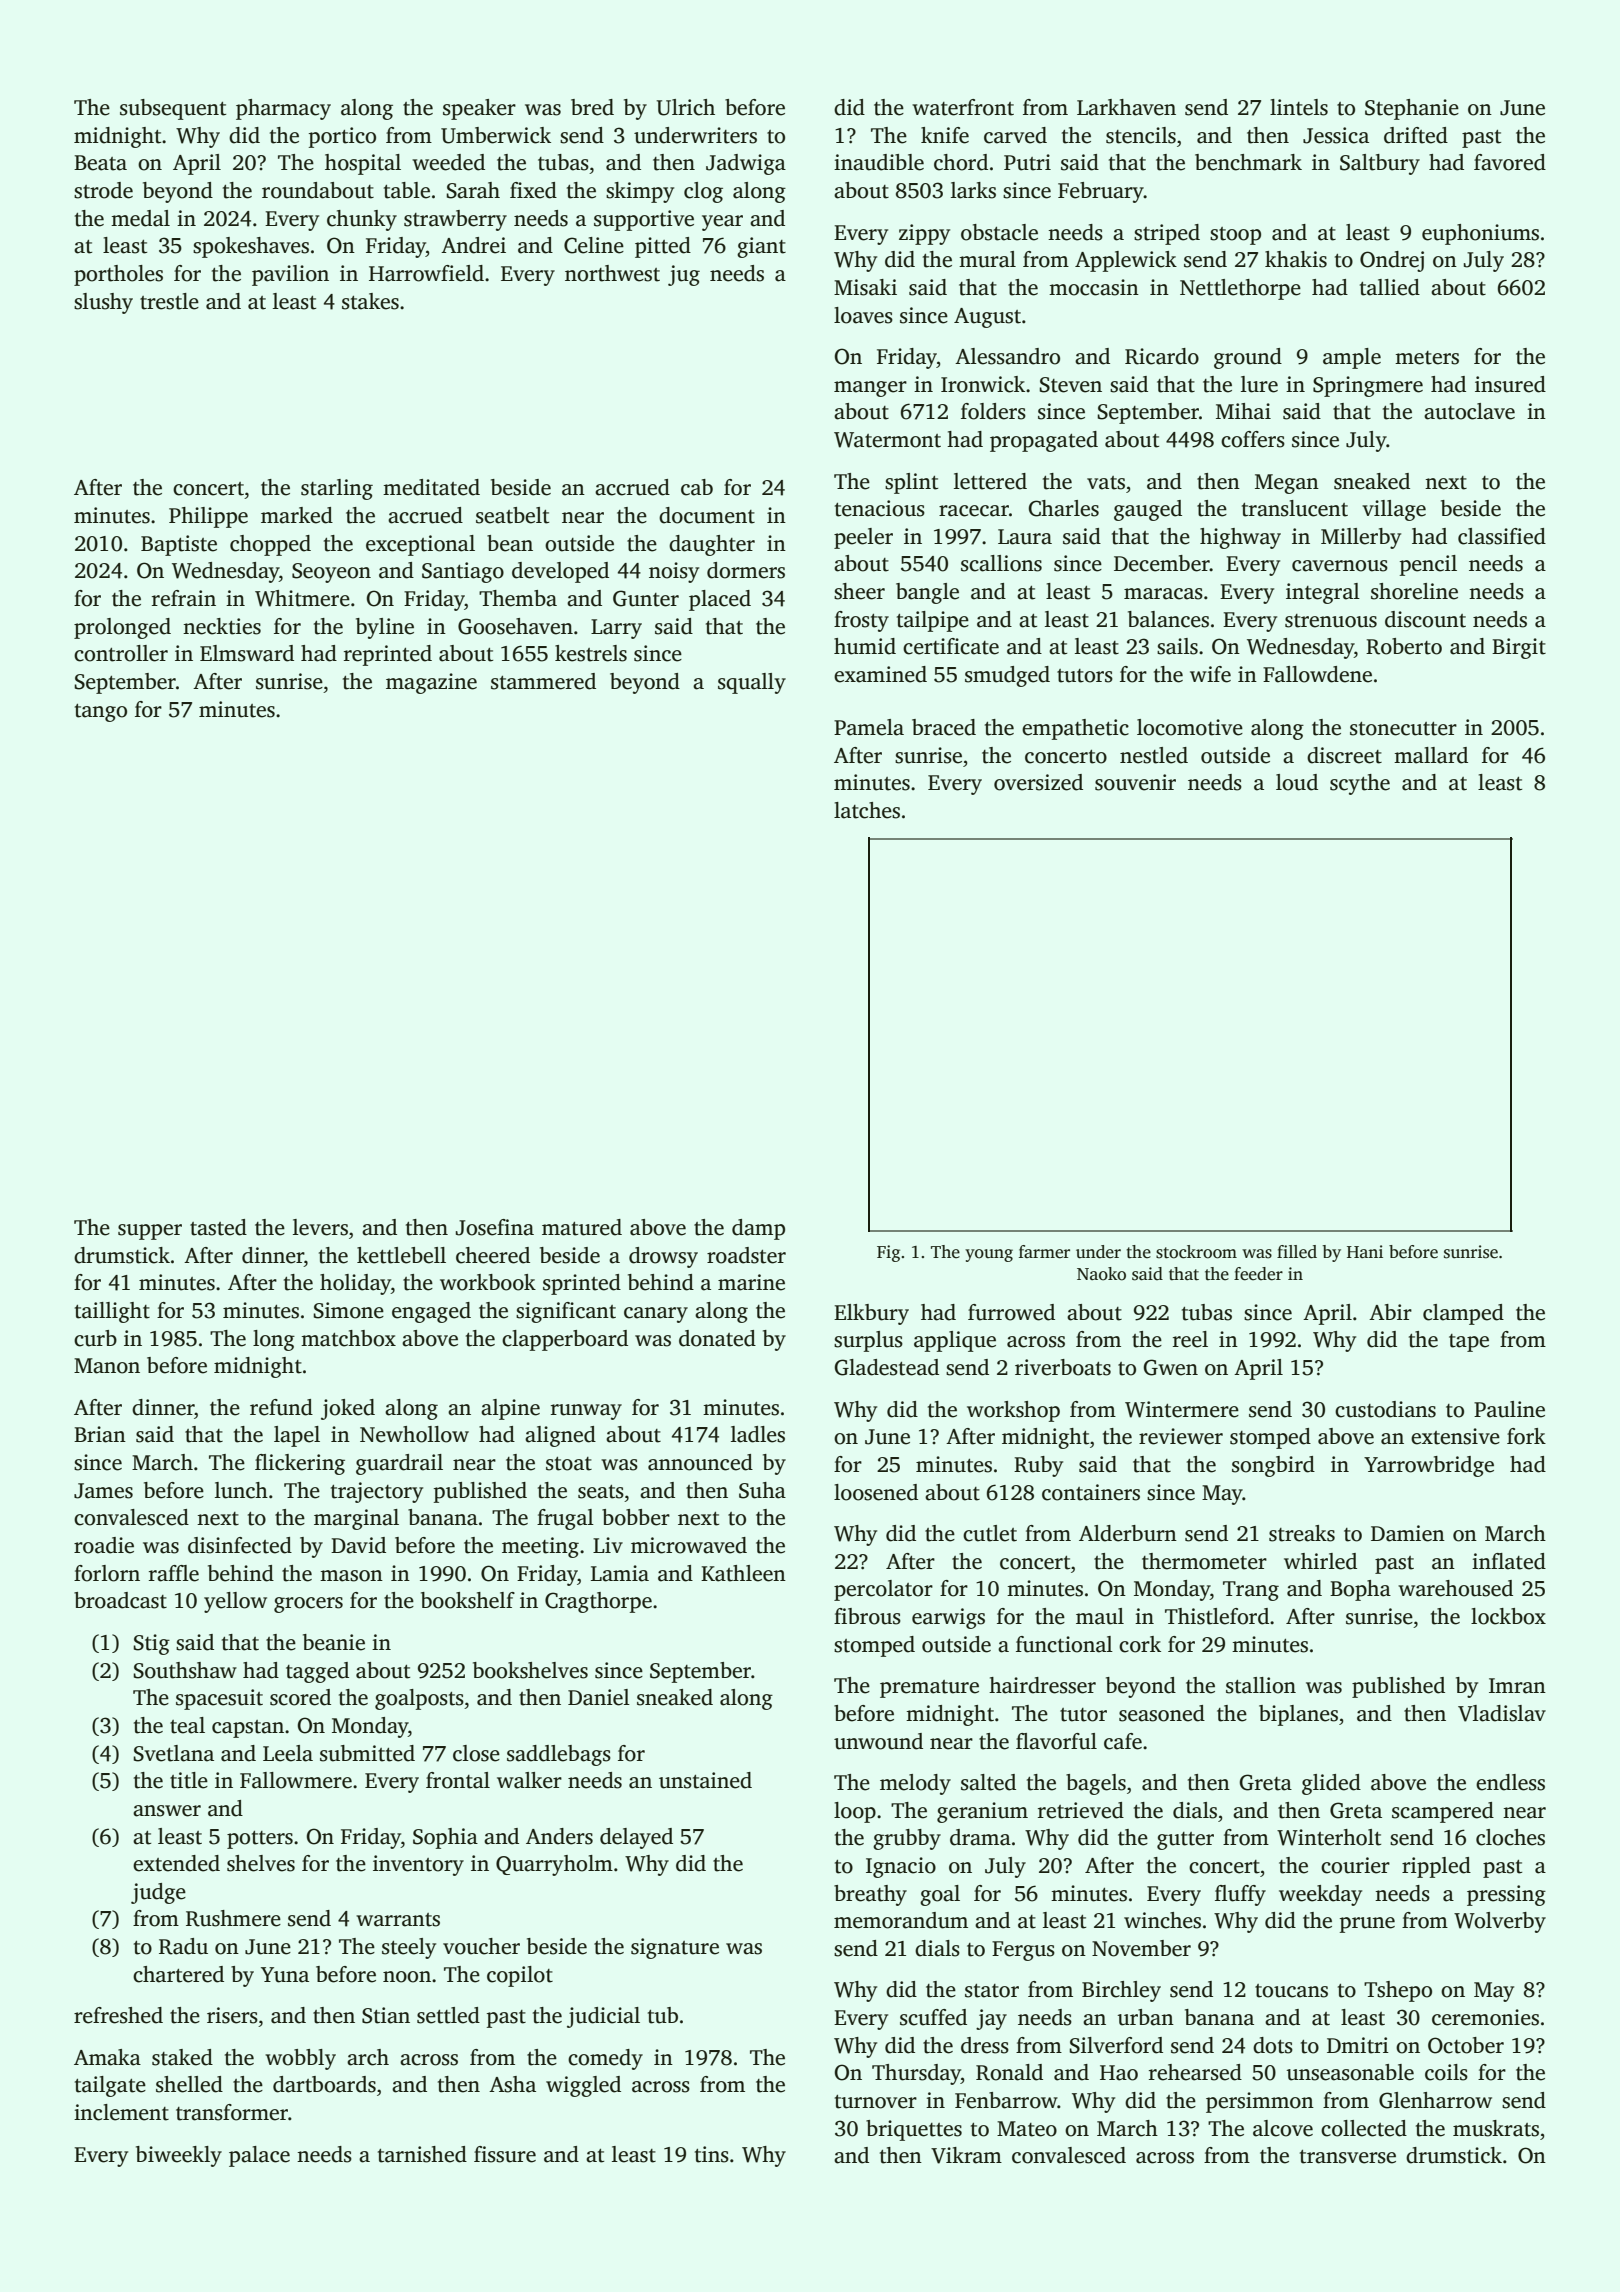  I want to click on strode, so click(103, 190).
